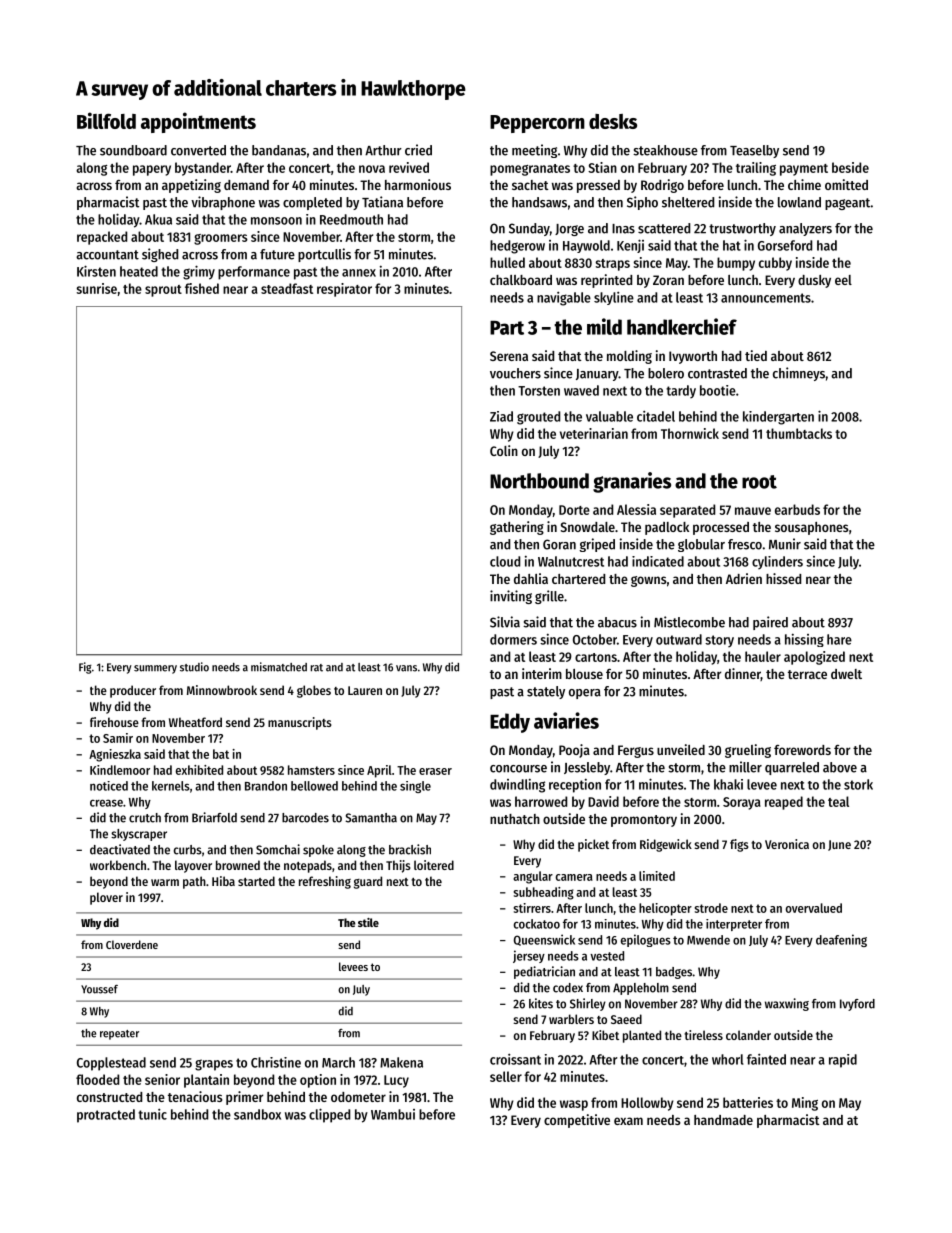  What do you see at coordinates (568, 988) in the screenshot?
I see `codex` at bounding box center [568, 988].
